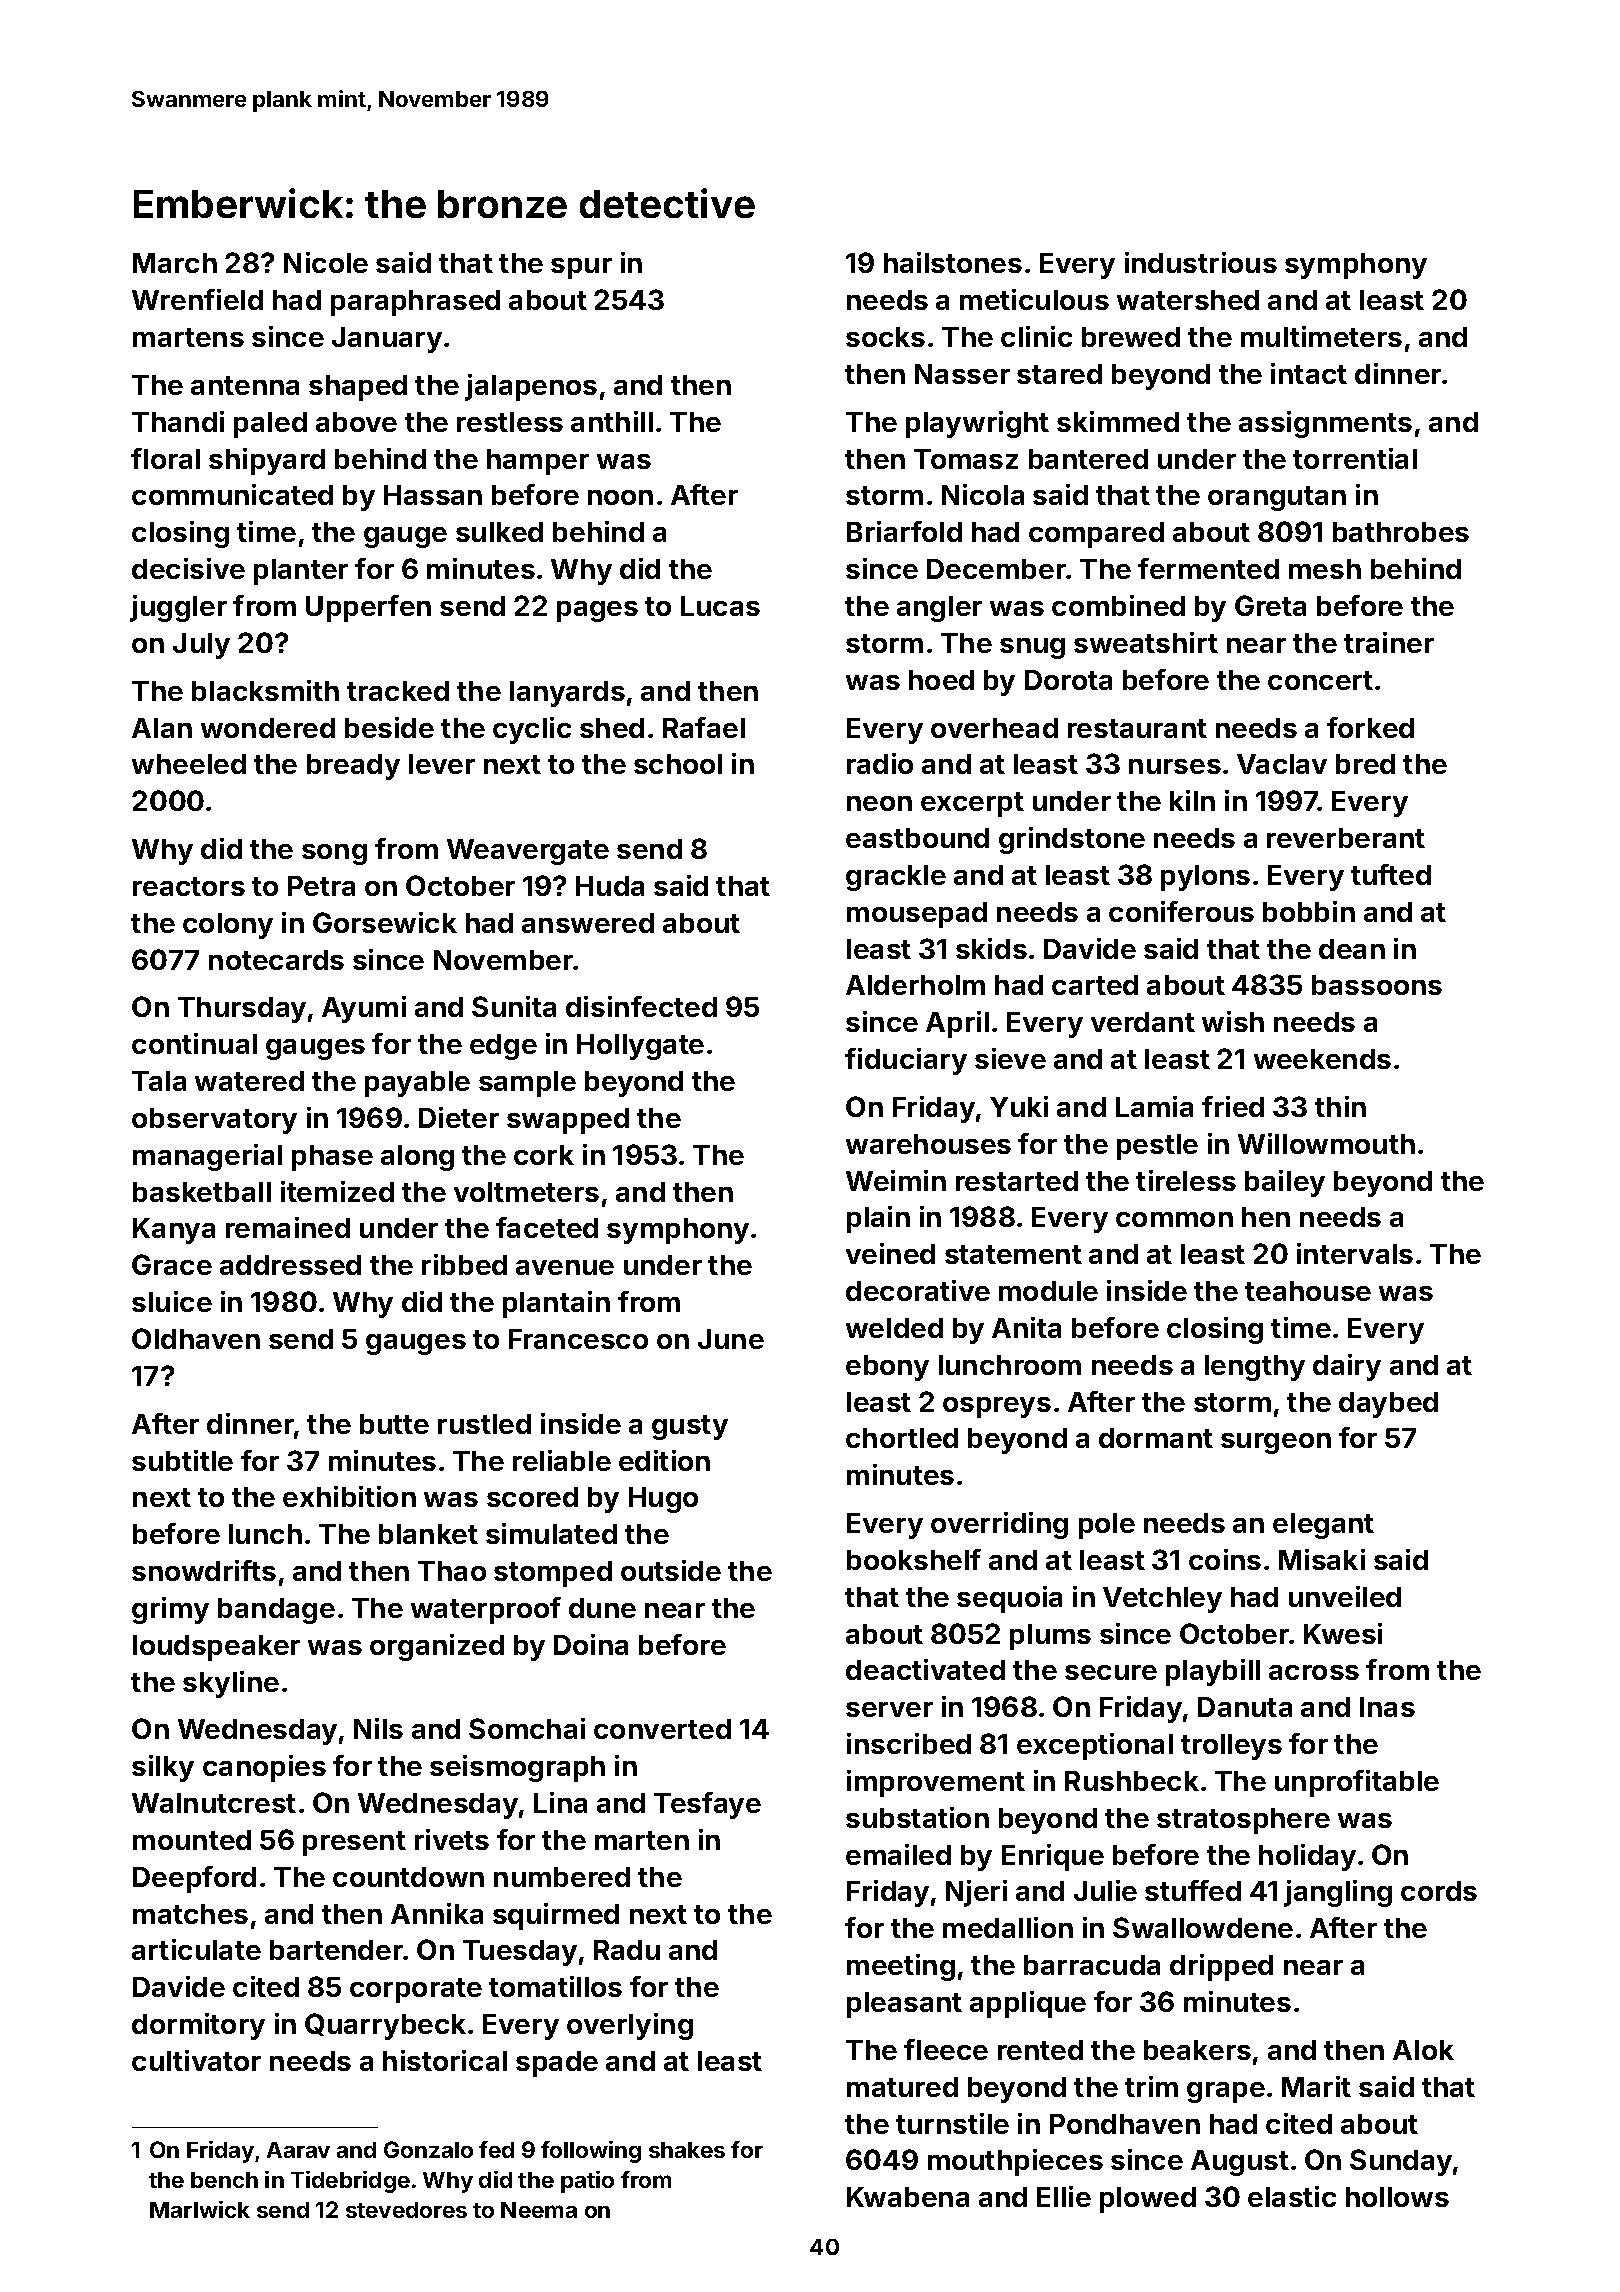  What do you see at coordinates (1205, 878) in the image?
I see `pylons` at bounding box center [1205, 878].
